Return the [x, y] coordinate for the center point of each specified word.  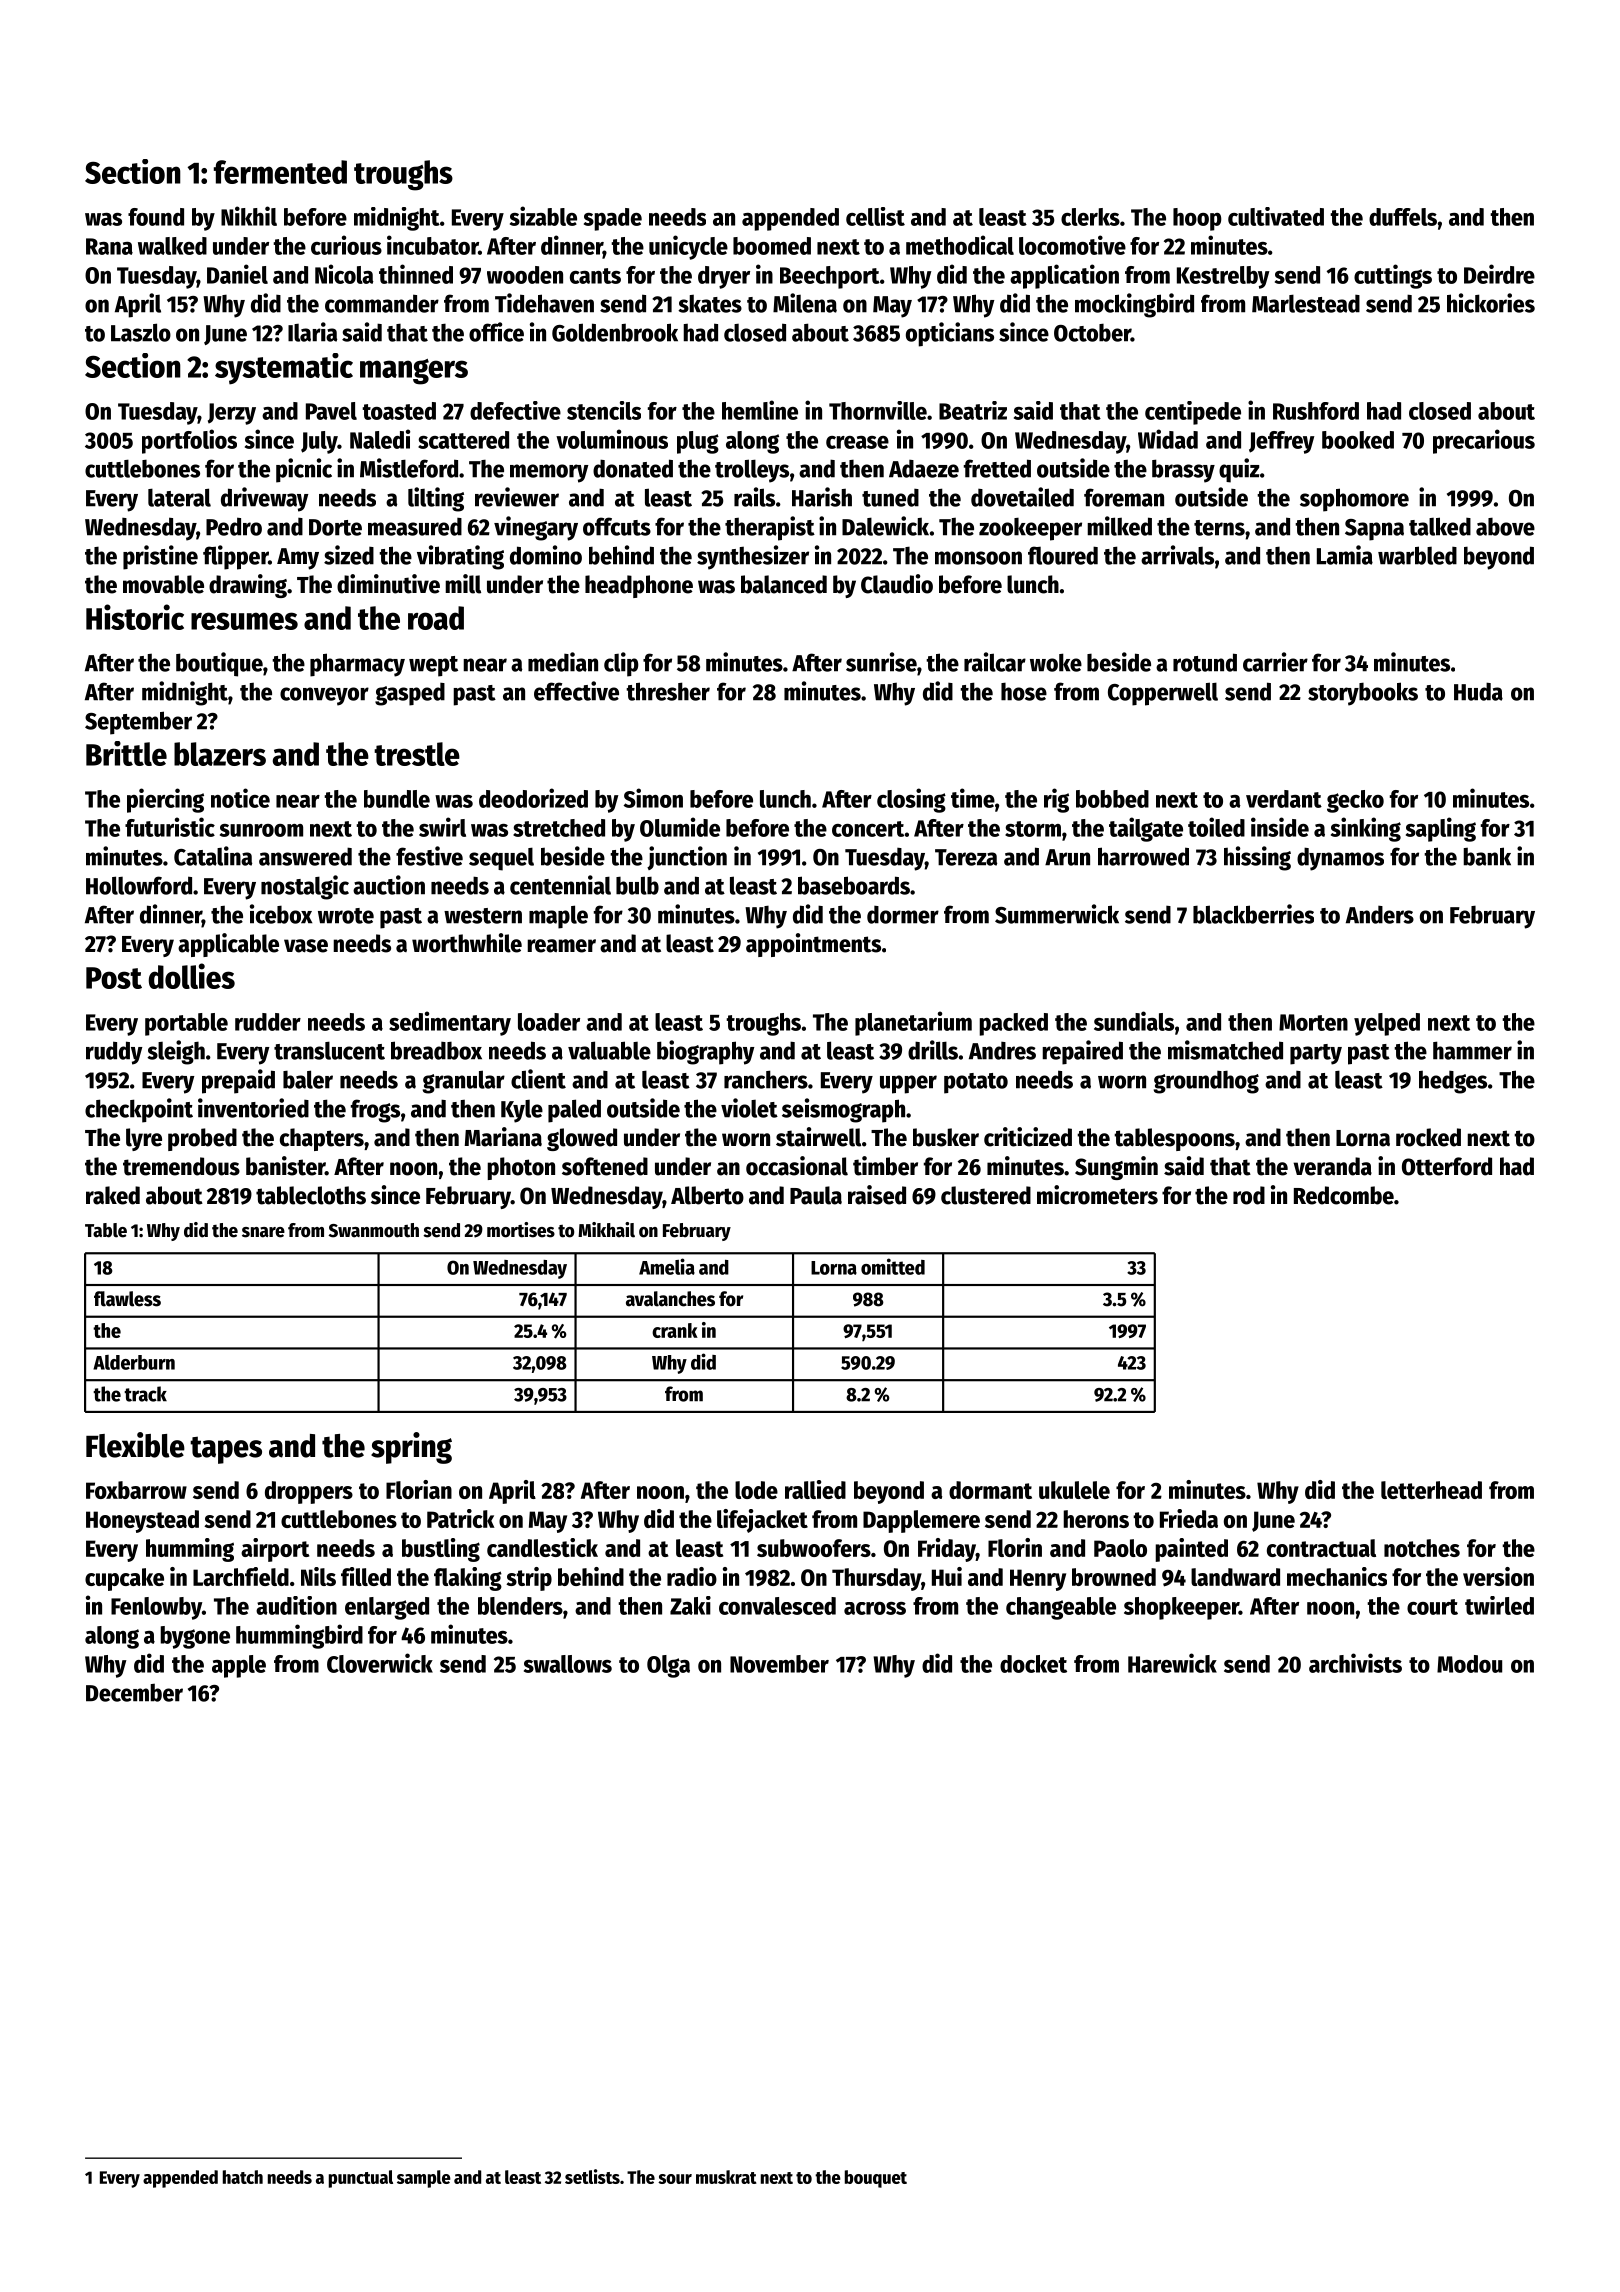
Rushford [1316, 411]
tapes [226, 1450]
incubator [432, 245]
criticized [1028, 1137]
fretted [997, 468]
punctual [361, 2179]
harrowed [1143, 856]
